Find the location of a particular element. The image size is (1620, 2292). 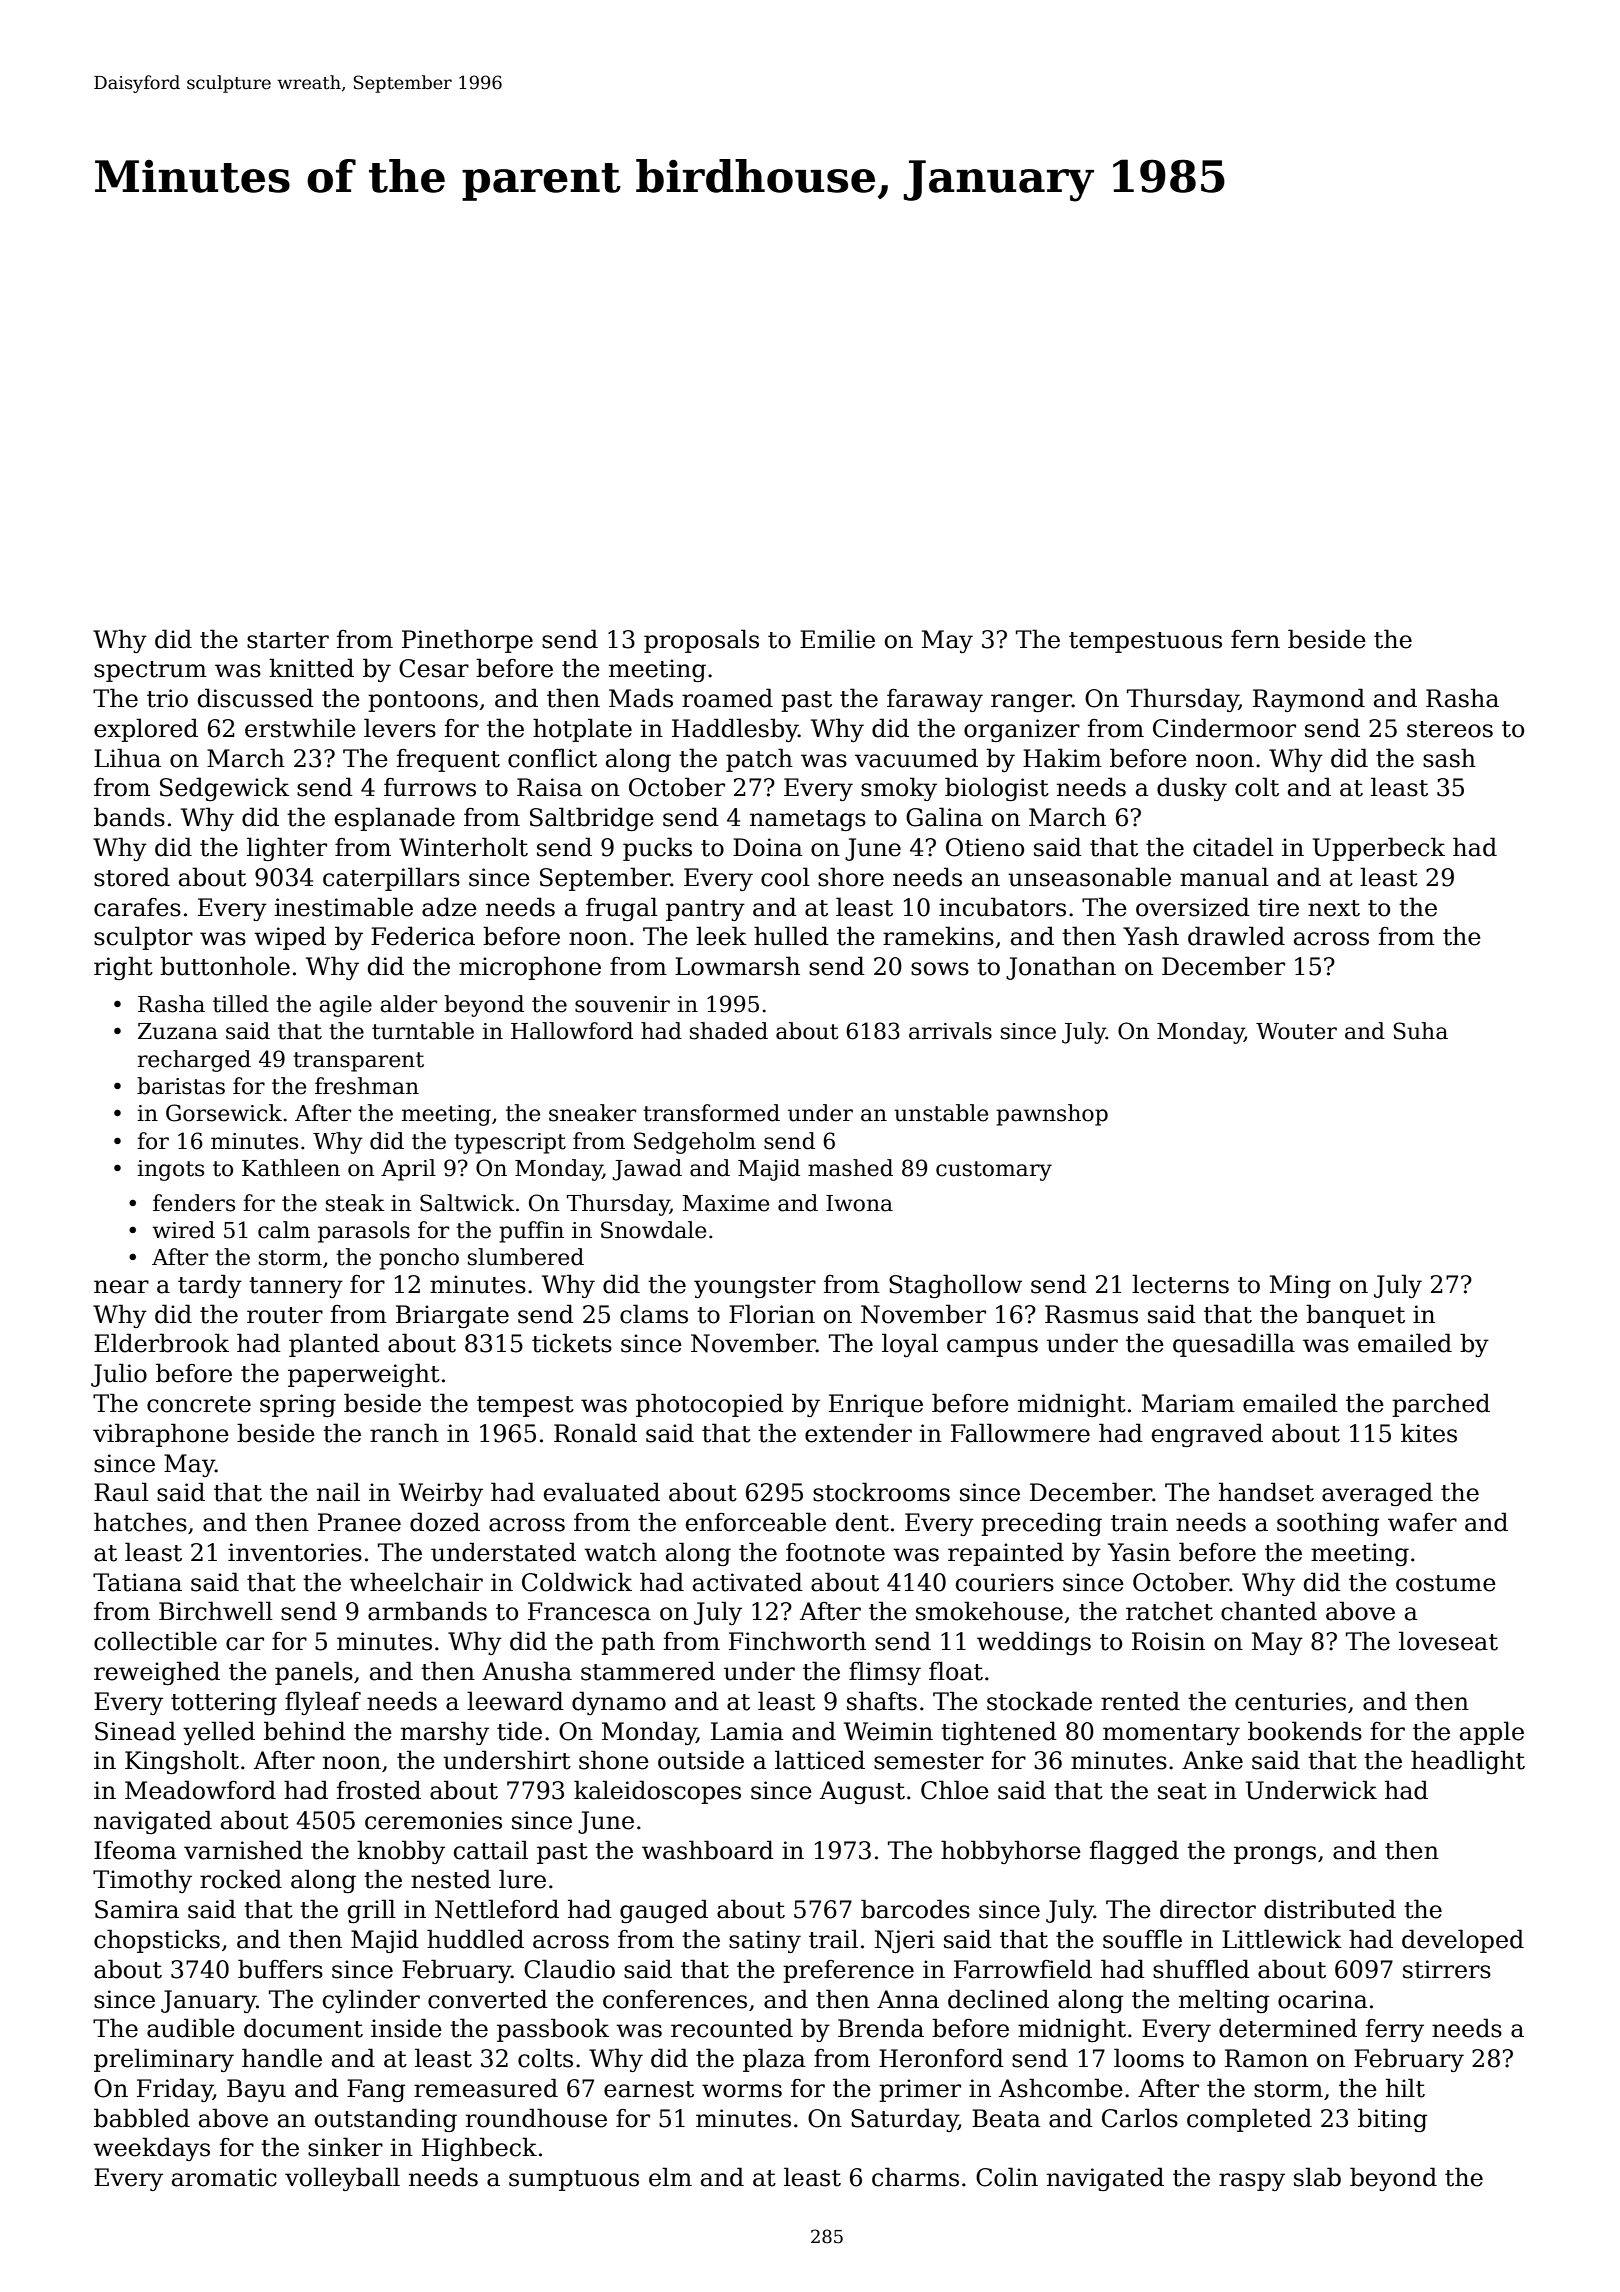

fern is located at coordinates (1255, 639).
